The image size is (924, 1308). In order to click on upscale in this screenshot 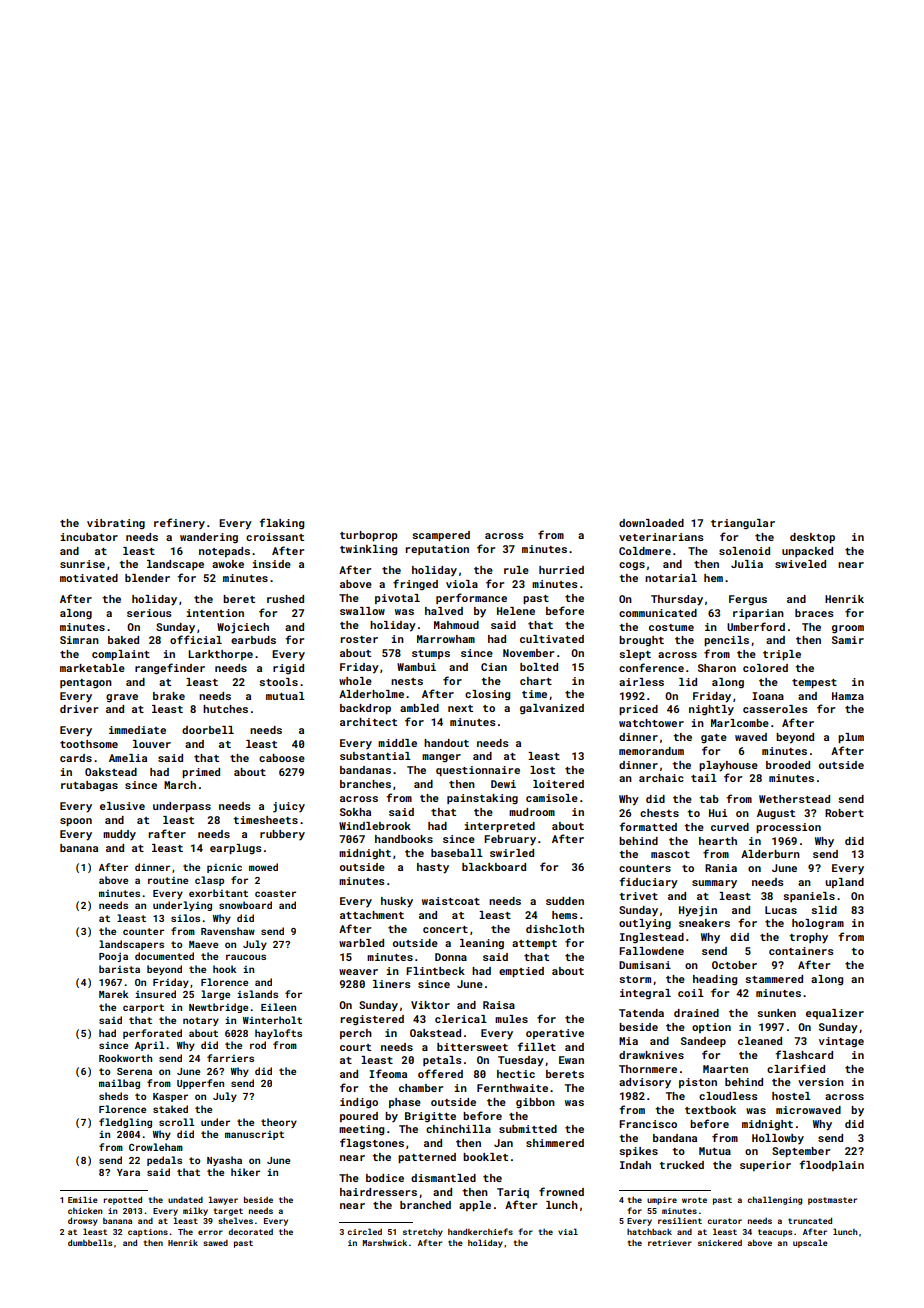, I will do `click(810, 1243)`.
